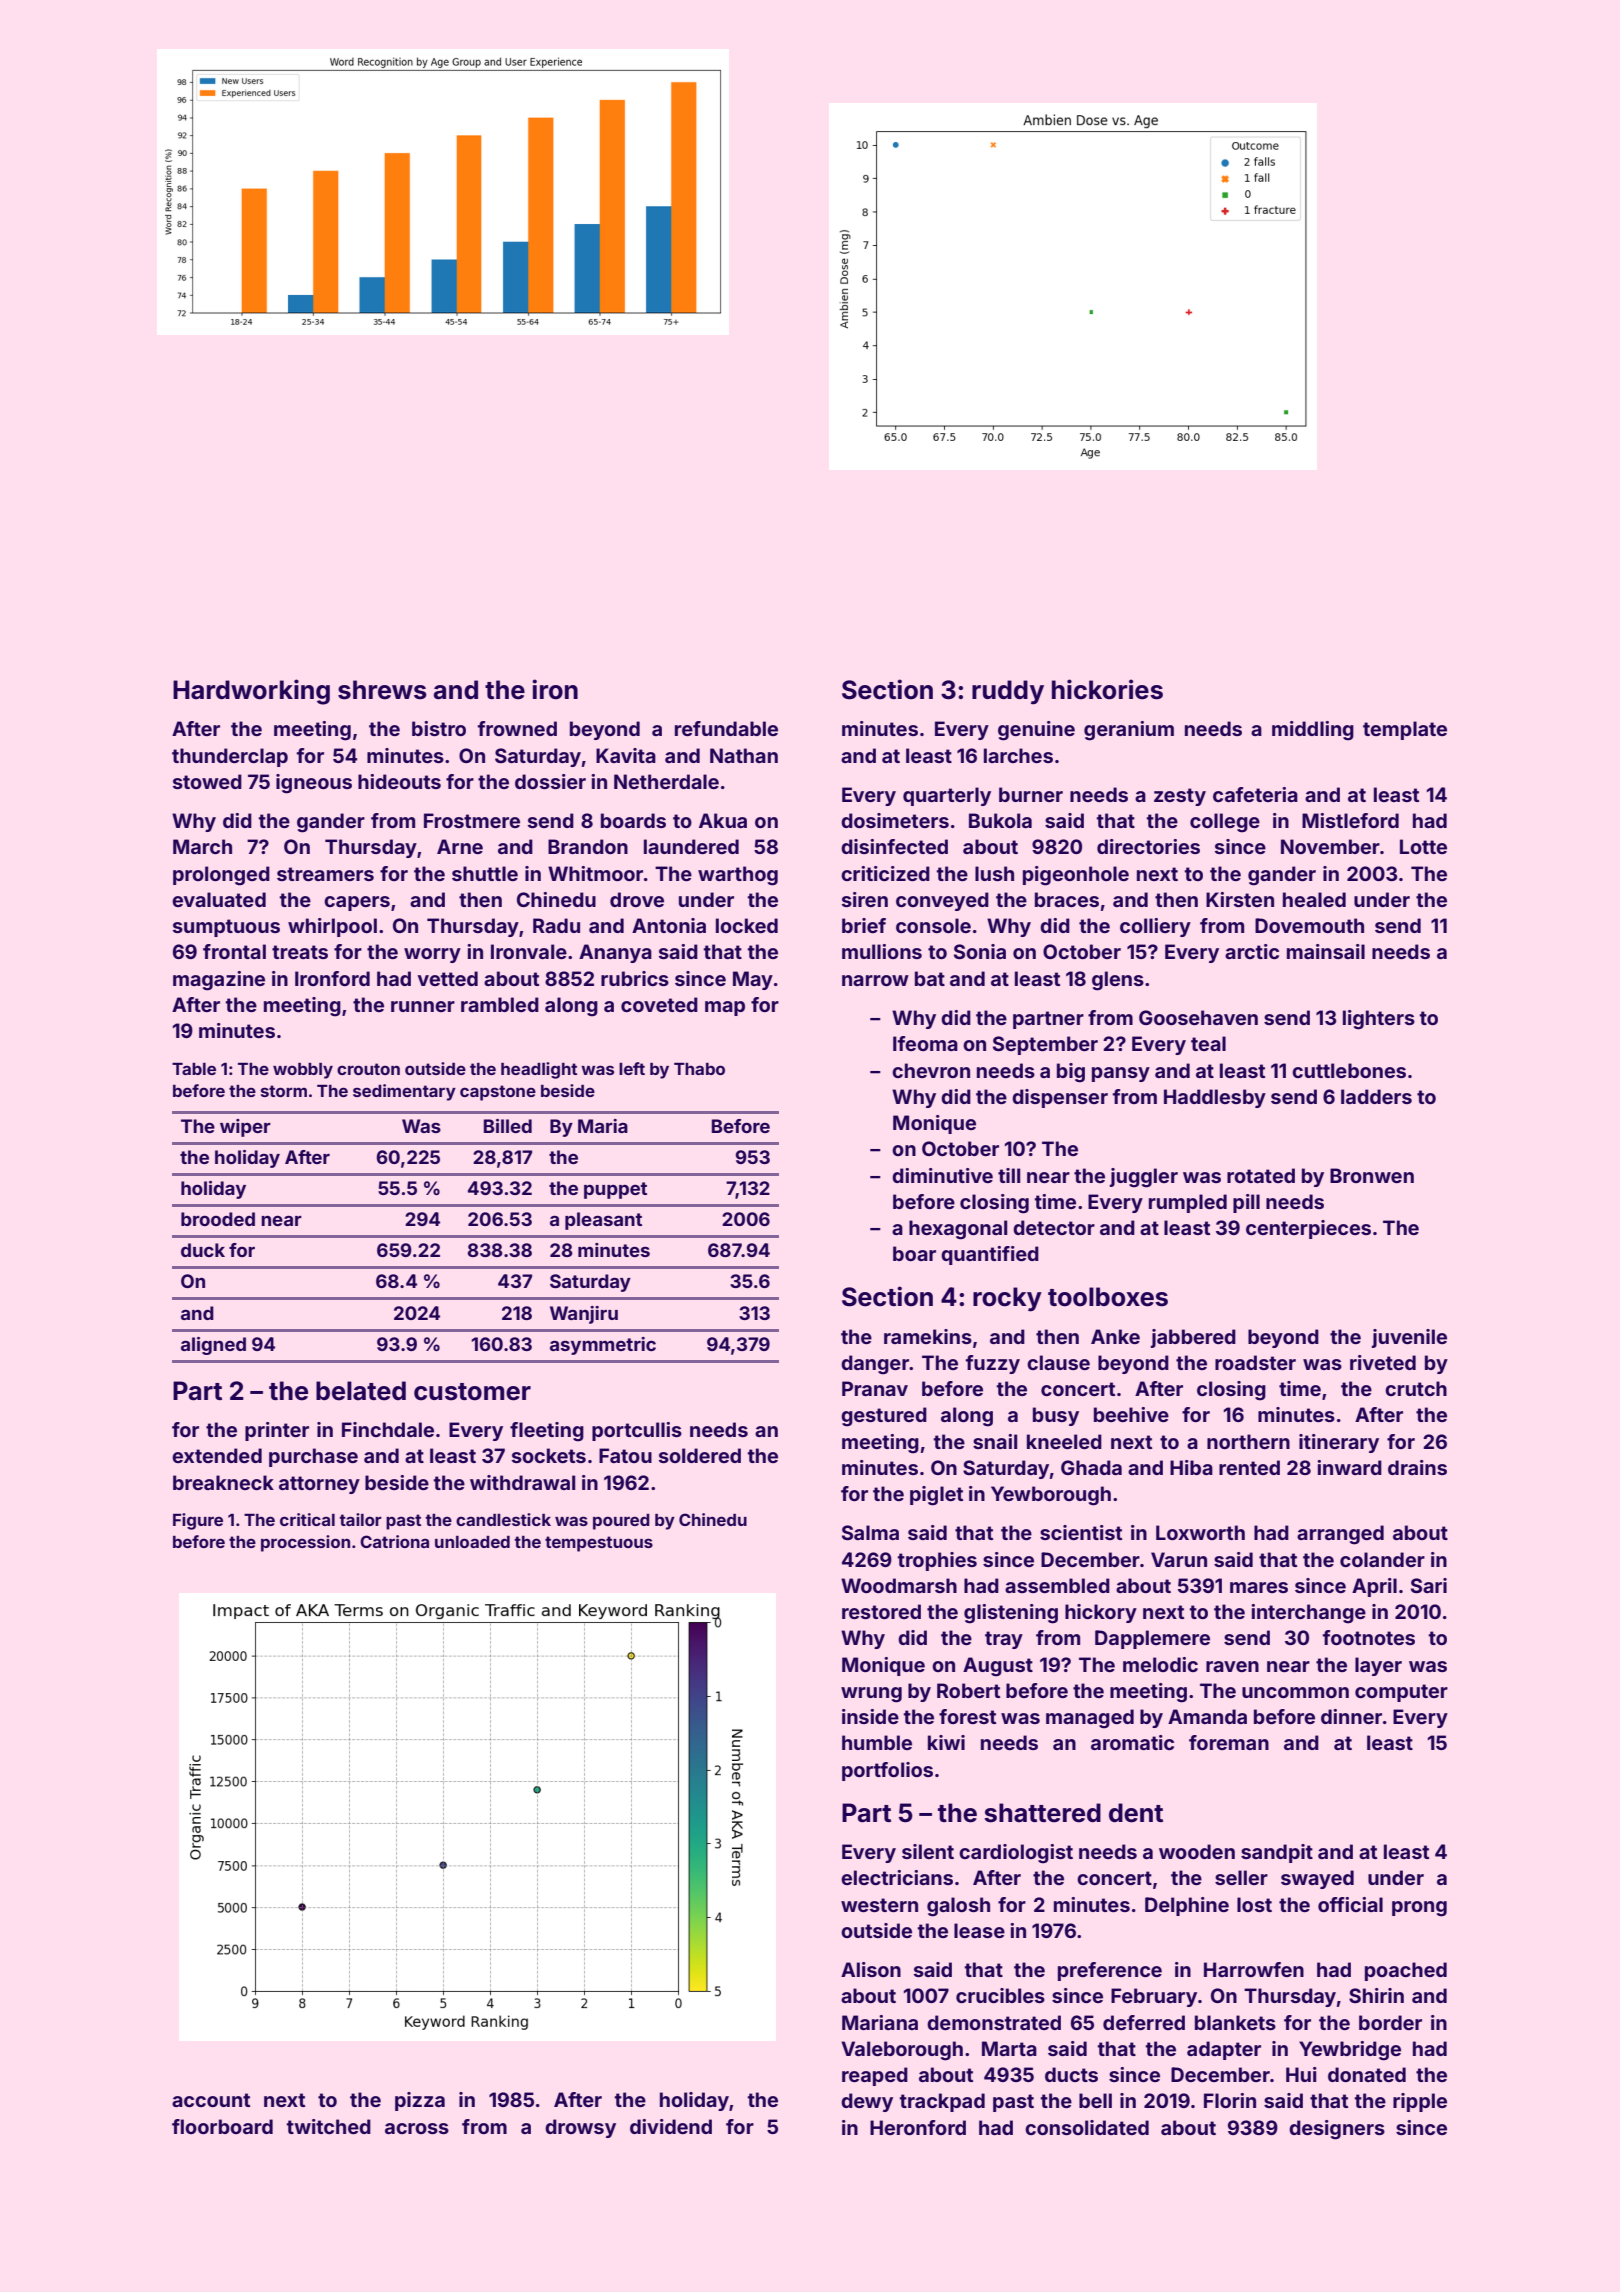  What do you see at coordinates (284, 1091) in the document?
I see `storm` at bounding box center [284, 1091].
